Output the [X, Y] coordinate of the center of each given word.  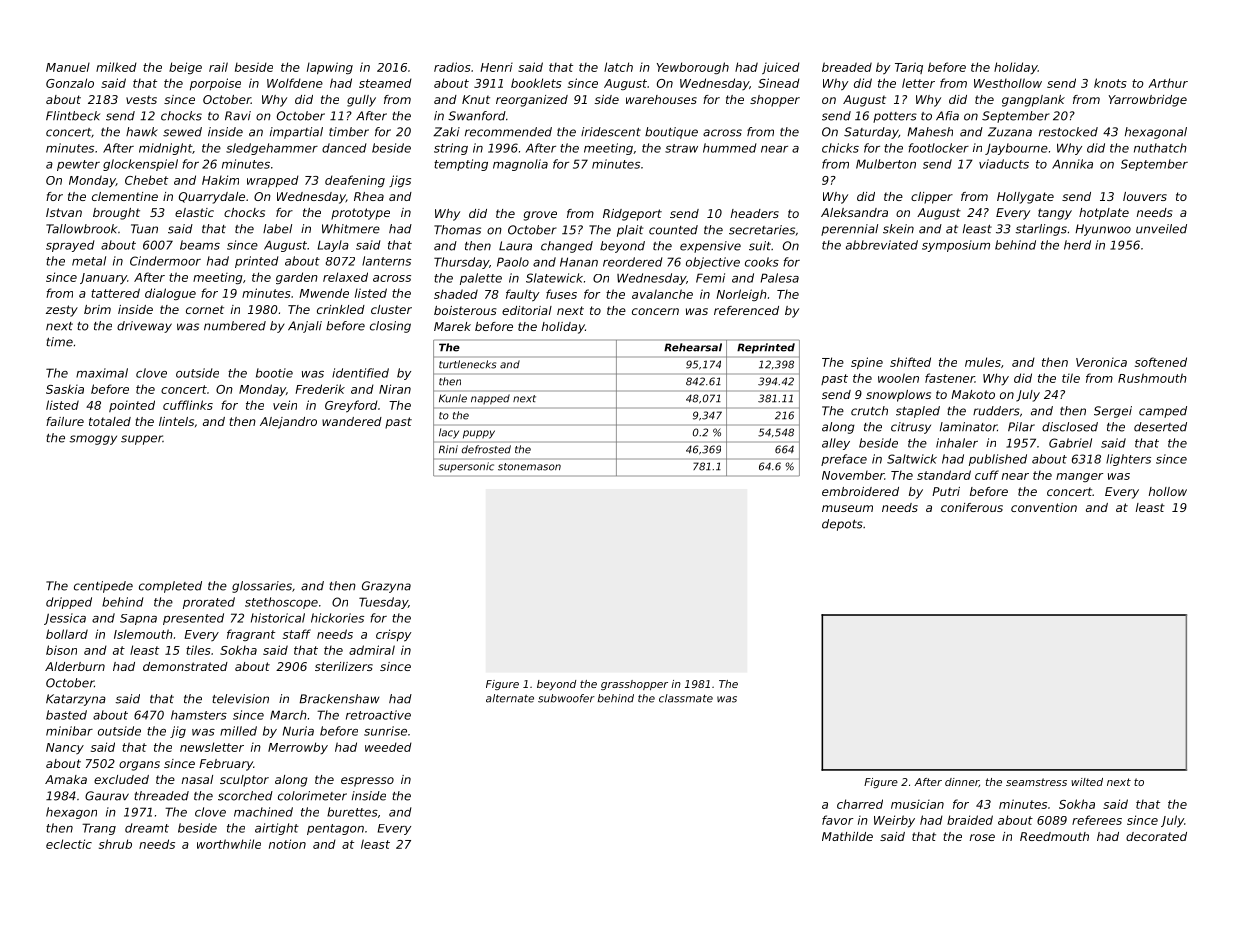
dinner [962, 782]
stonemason [529, 467]
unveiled [1161, 229]
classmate [686, 698]
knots [1110, 83]
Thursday [461, 263]
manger [1079, 477]
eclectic [69, 844]
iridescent [611, 132]
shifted [910, 362]
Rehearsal [693, 347]
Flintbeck [73, 116]
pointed [132, 406]
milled [238, 731]
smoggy [93, 440]
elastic [194, 212]
